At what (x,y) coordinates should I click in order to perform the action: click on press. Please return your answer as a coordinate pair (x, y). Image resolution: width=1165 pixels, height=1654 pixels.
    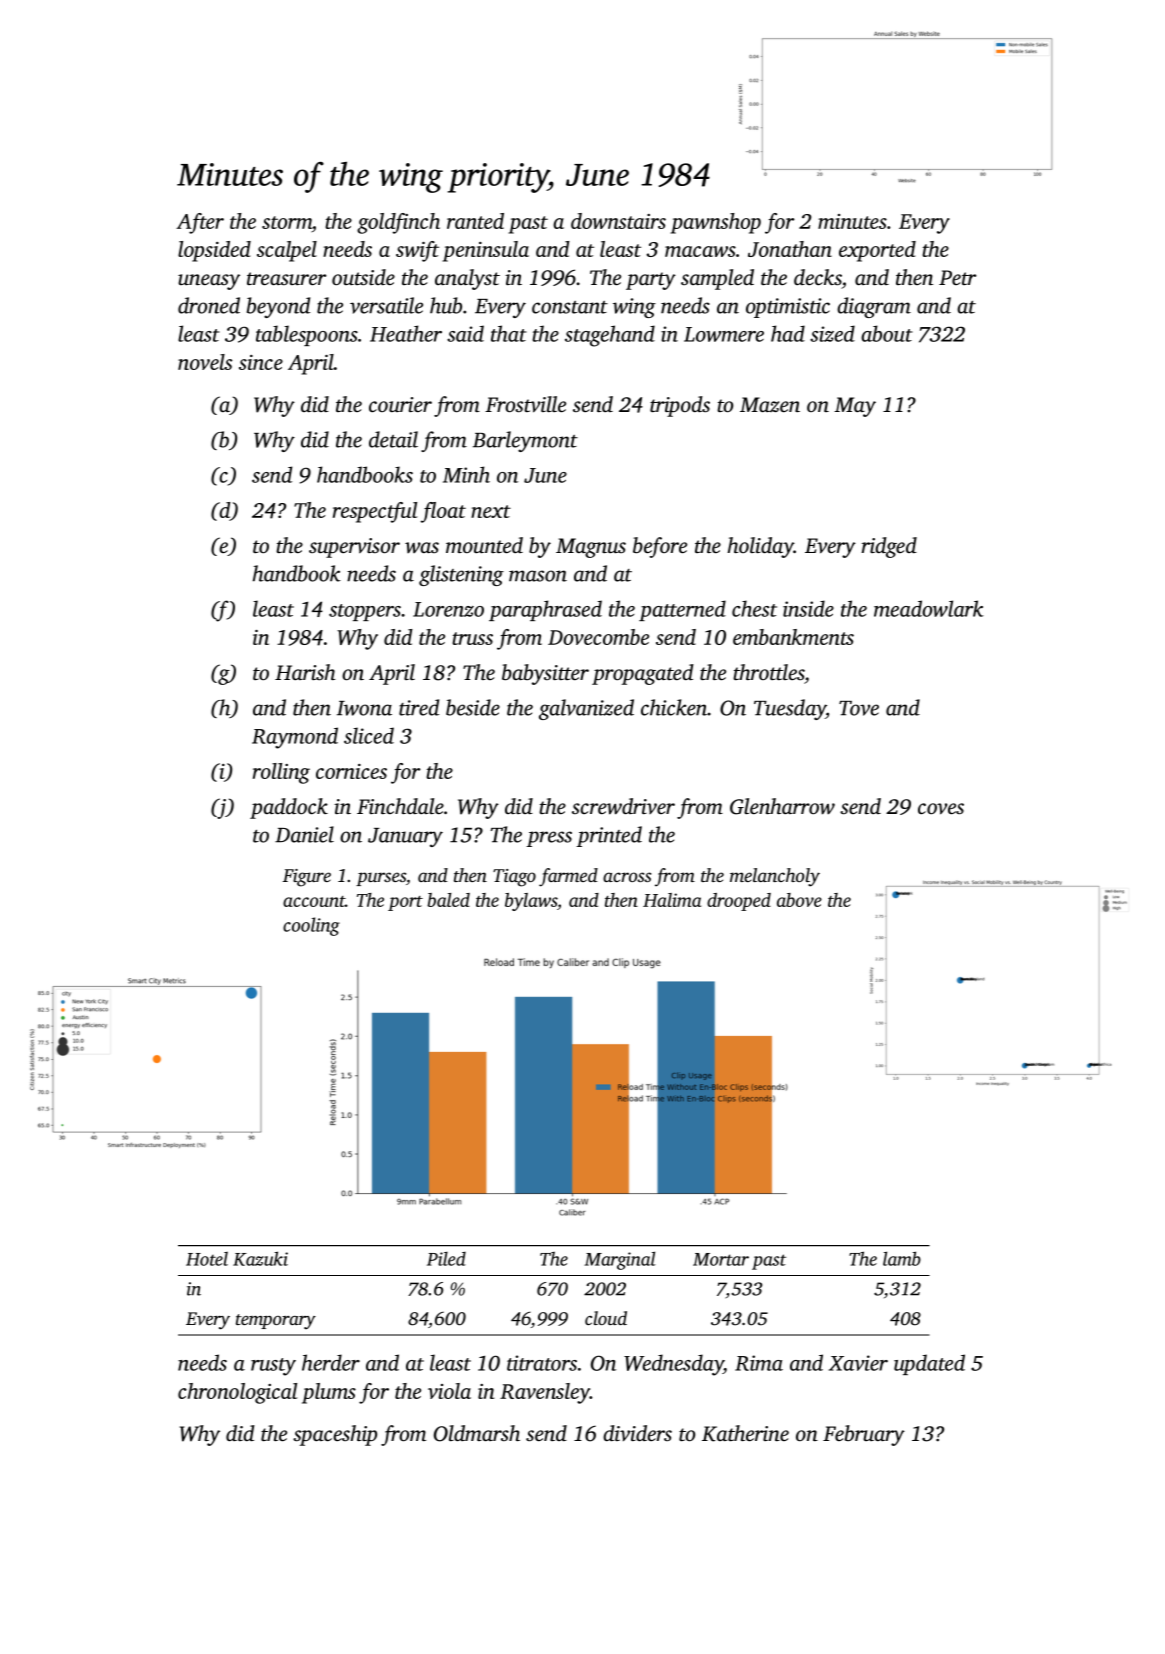
    Looking at the image, I should click on (549, 839).
